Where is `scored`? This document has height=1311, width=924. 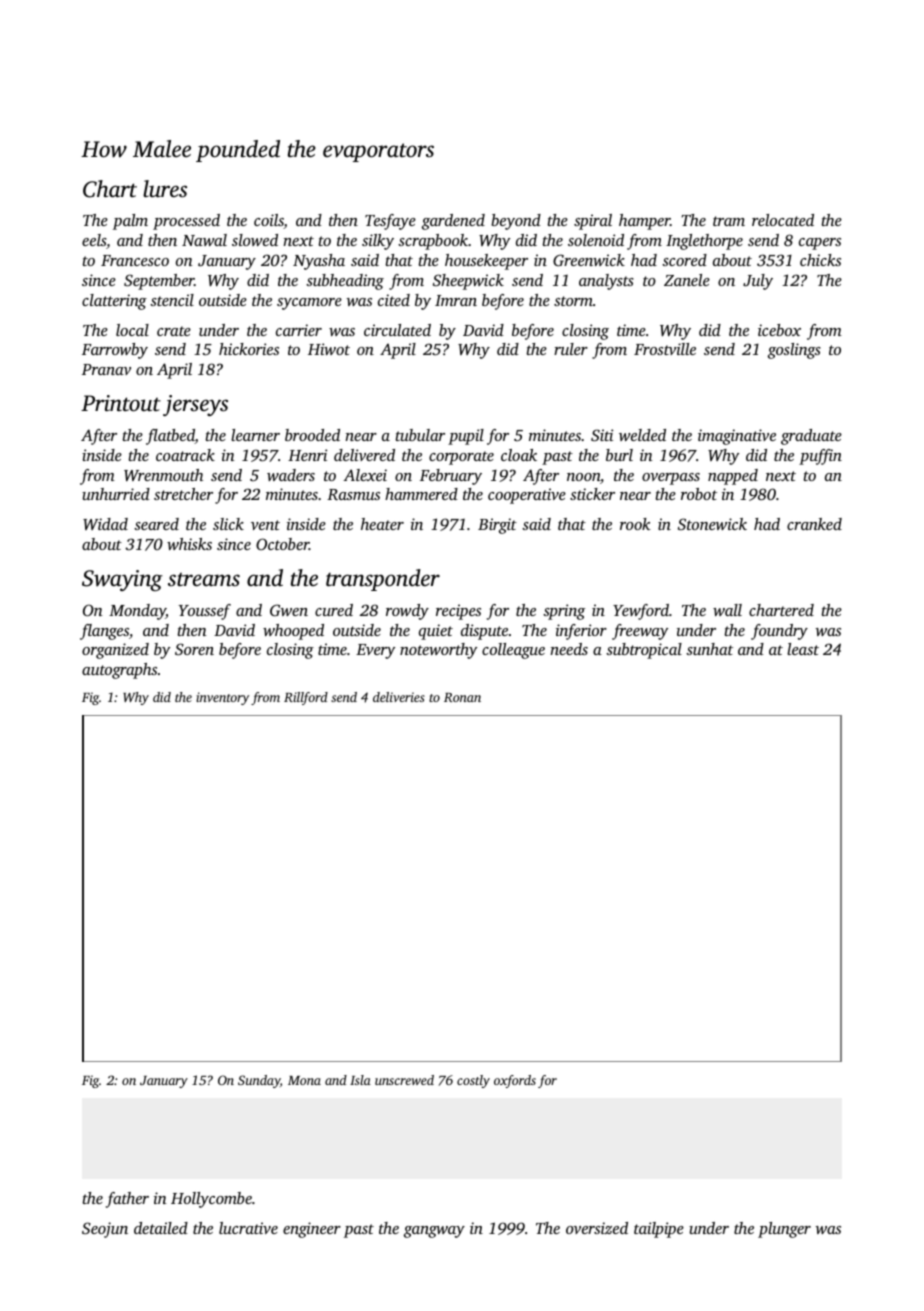 scored is located at coordinates (684, 260).
